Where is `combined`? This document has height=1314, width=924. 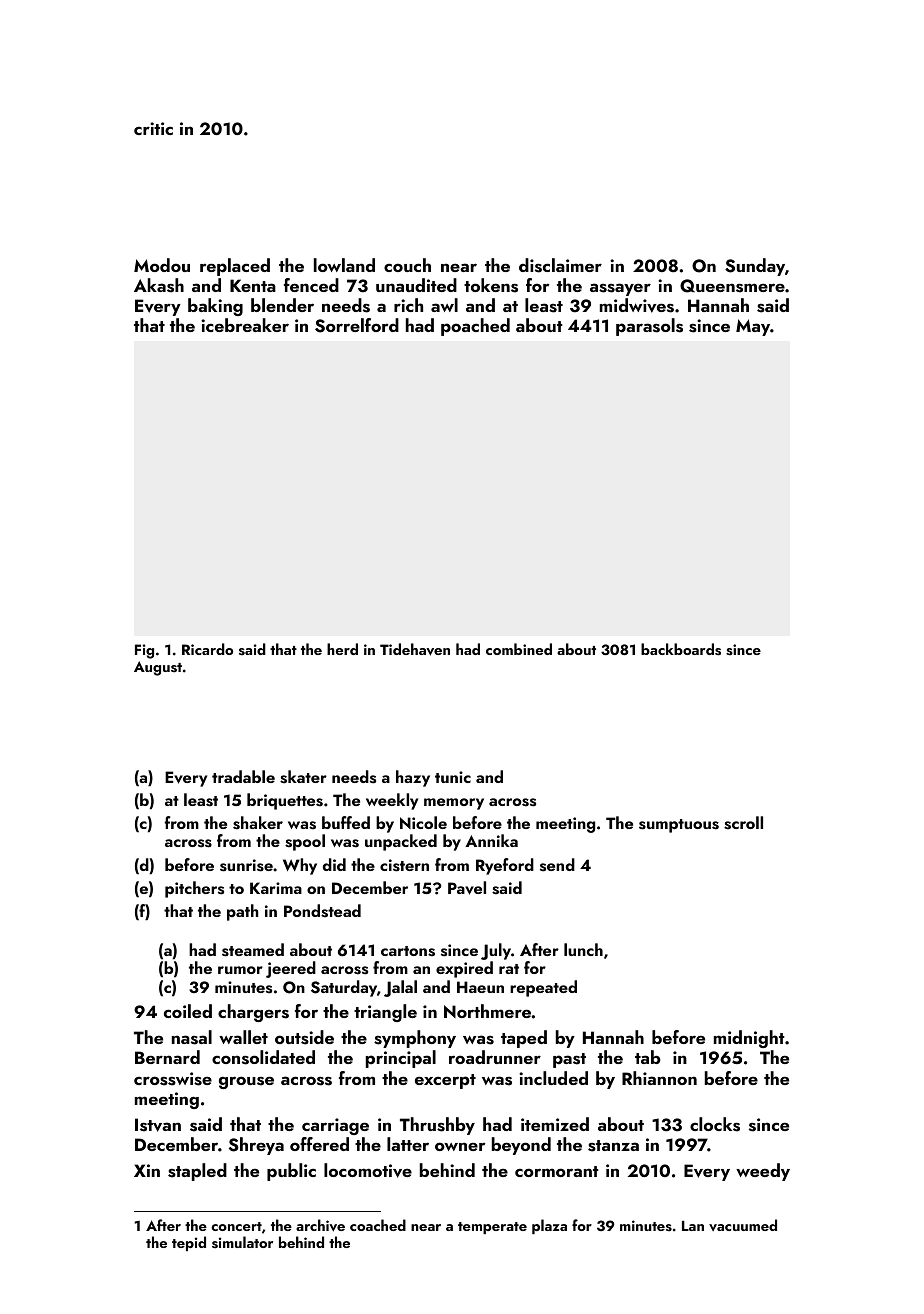
combined is located at coordinates (519, 649).
